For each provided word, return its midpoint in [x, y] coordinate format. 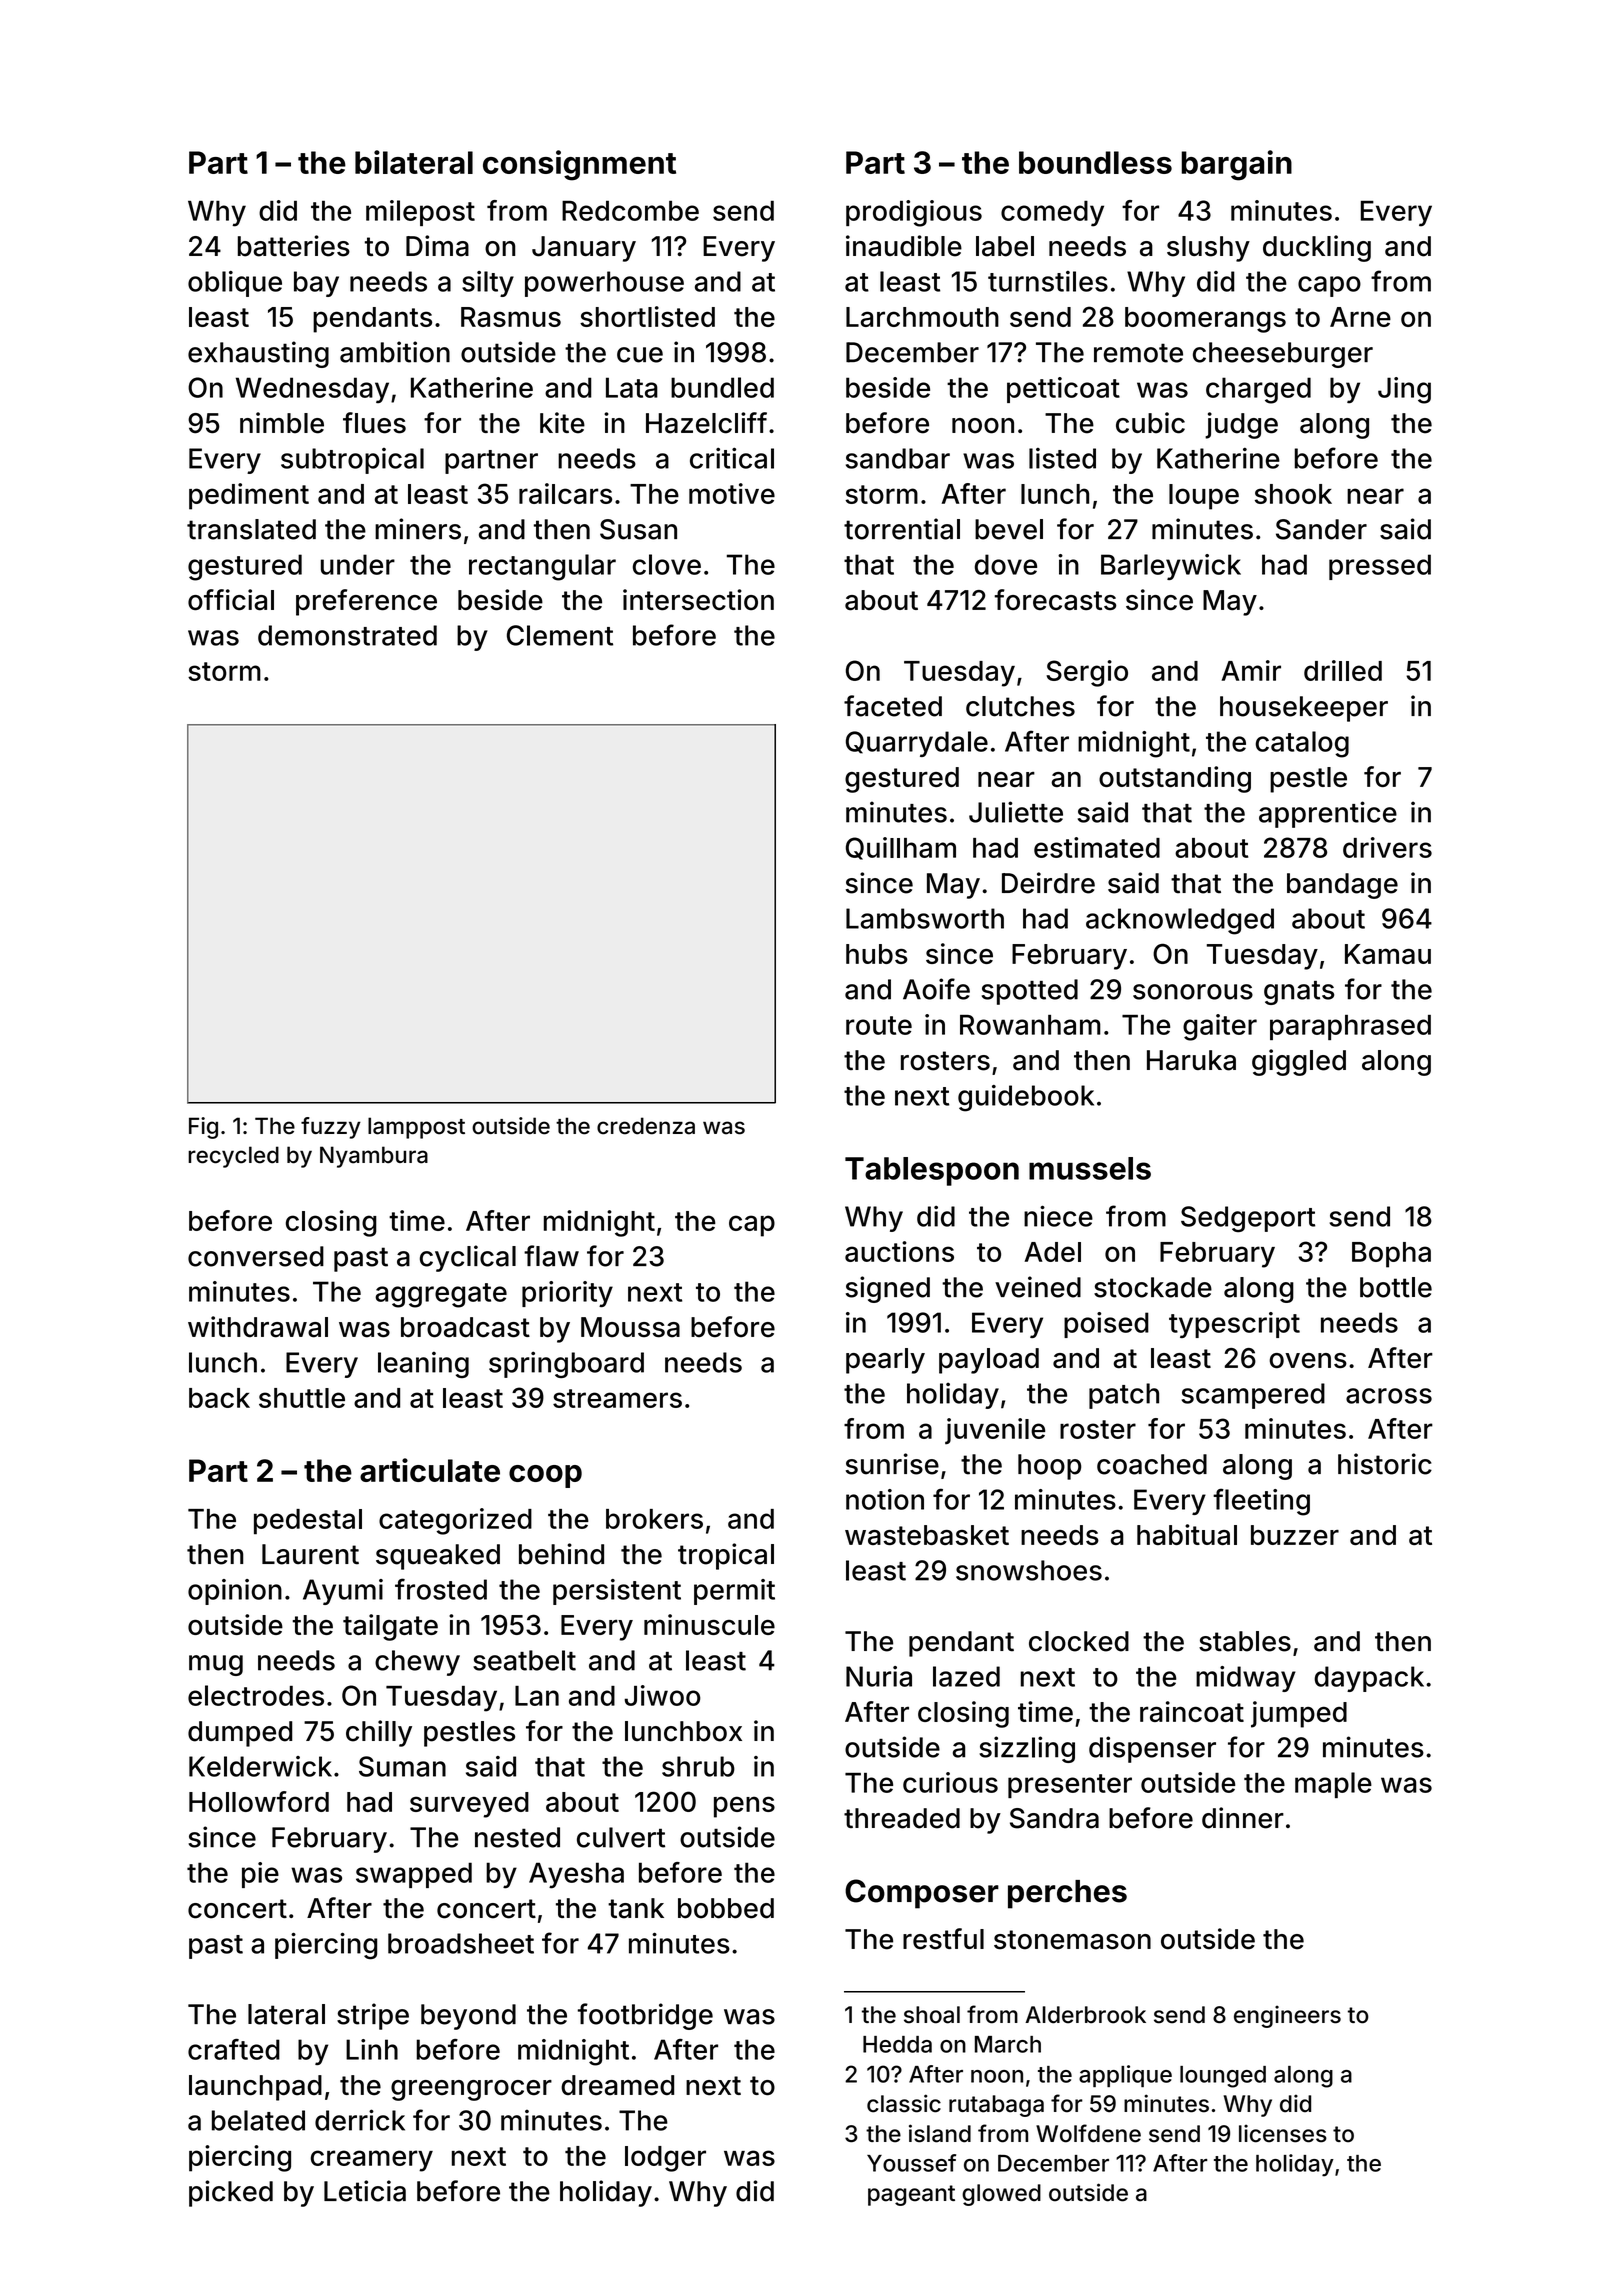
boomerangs [1205, 320]
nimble [282, 423]
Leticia [365, 2191]
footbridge [645, 2016]
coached [1152, 1464]
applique [1125, 2076]
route [879, 1025]
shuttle [302, 1398]
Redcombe [630, 211]
